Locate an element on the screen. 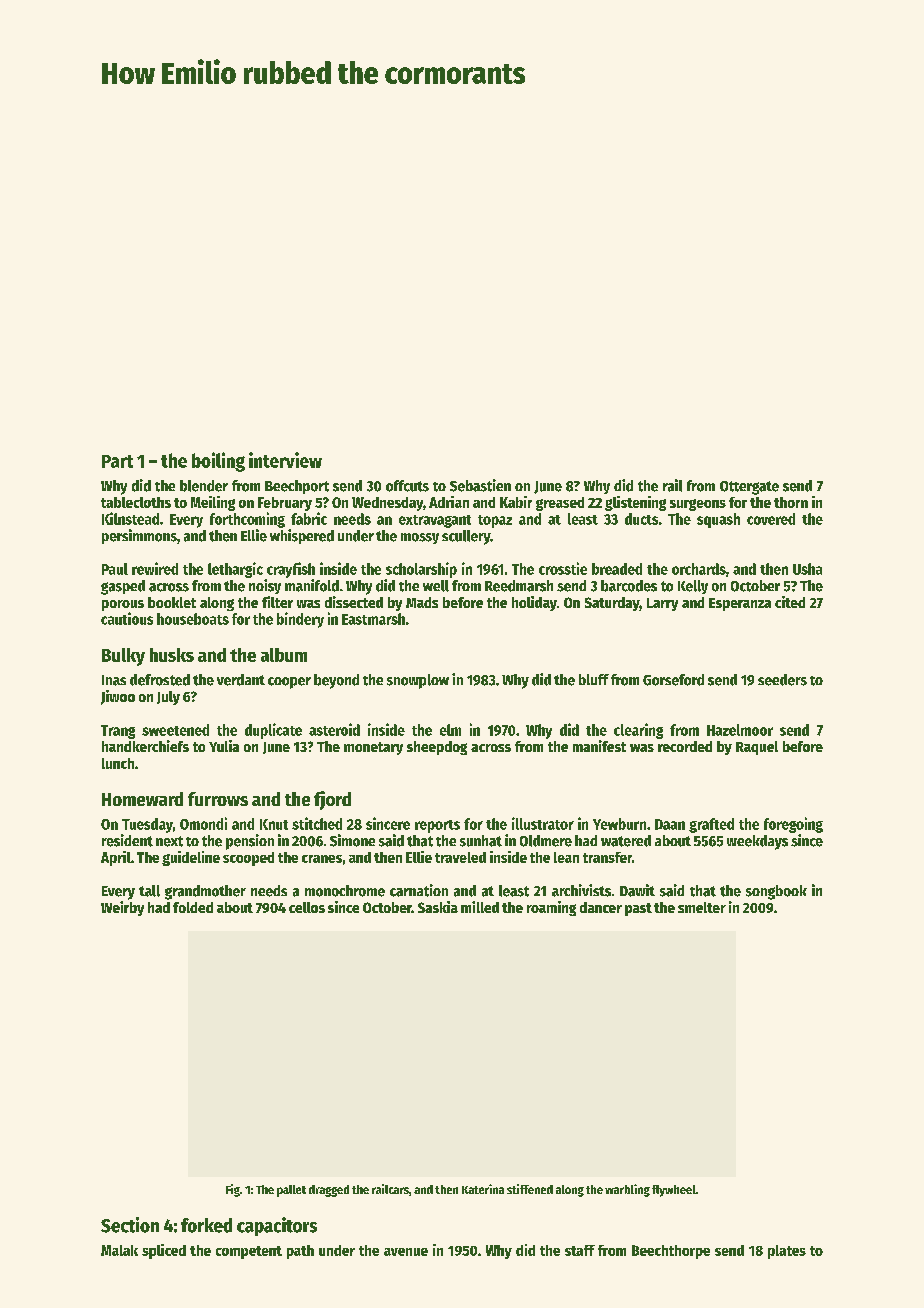 This screenshot has width=924, height=1308. snowplow is located at coordinates (418, 681).
